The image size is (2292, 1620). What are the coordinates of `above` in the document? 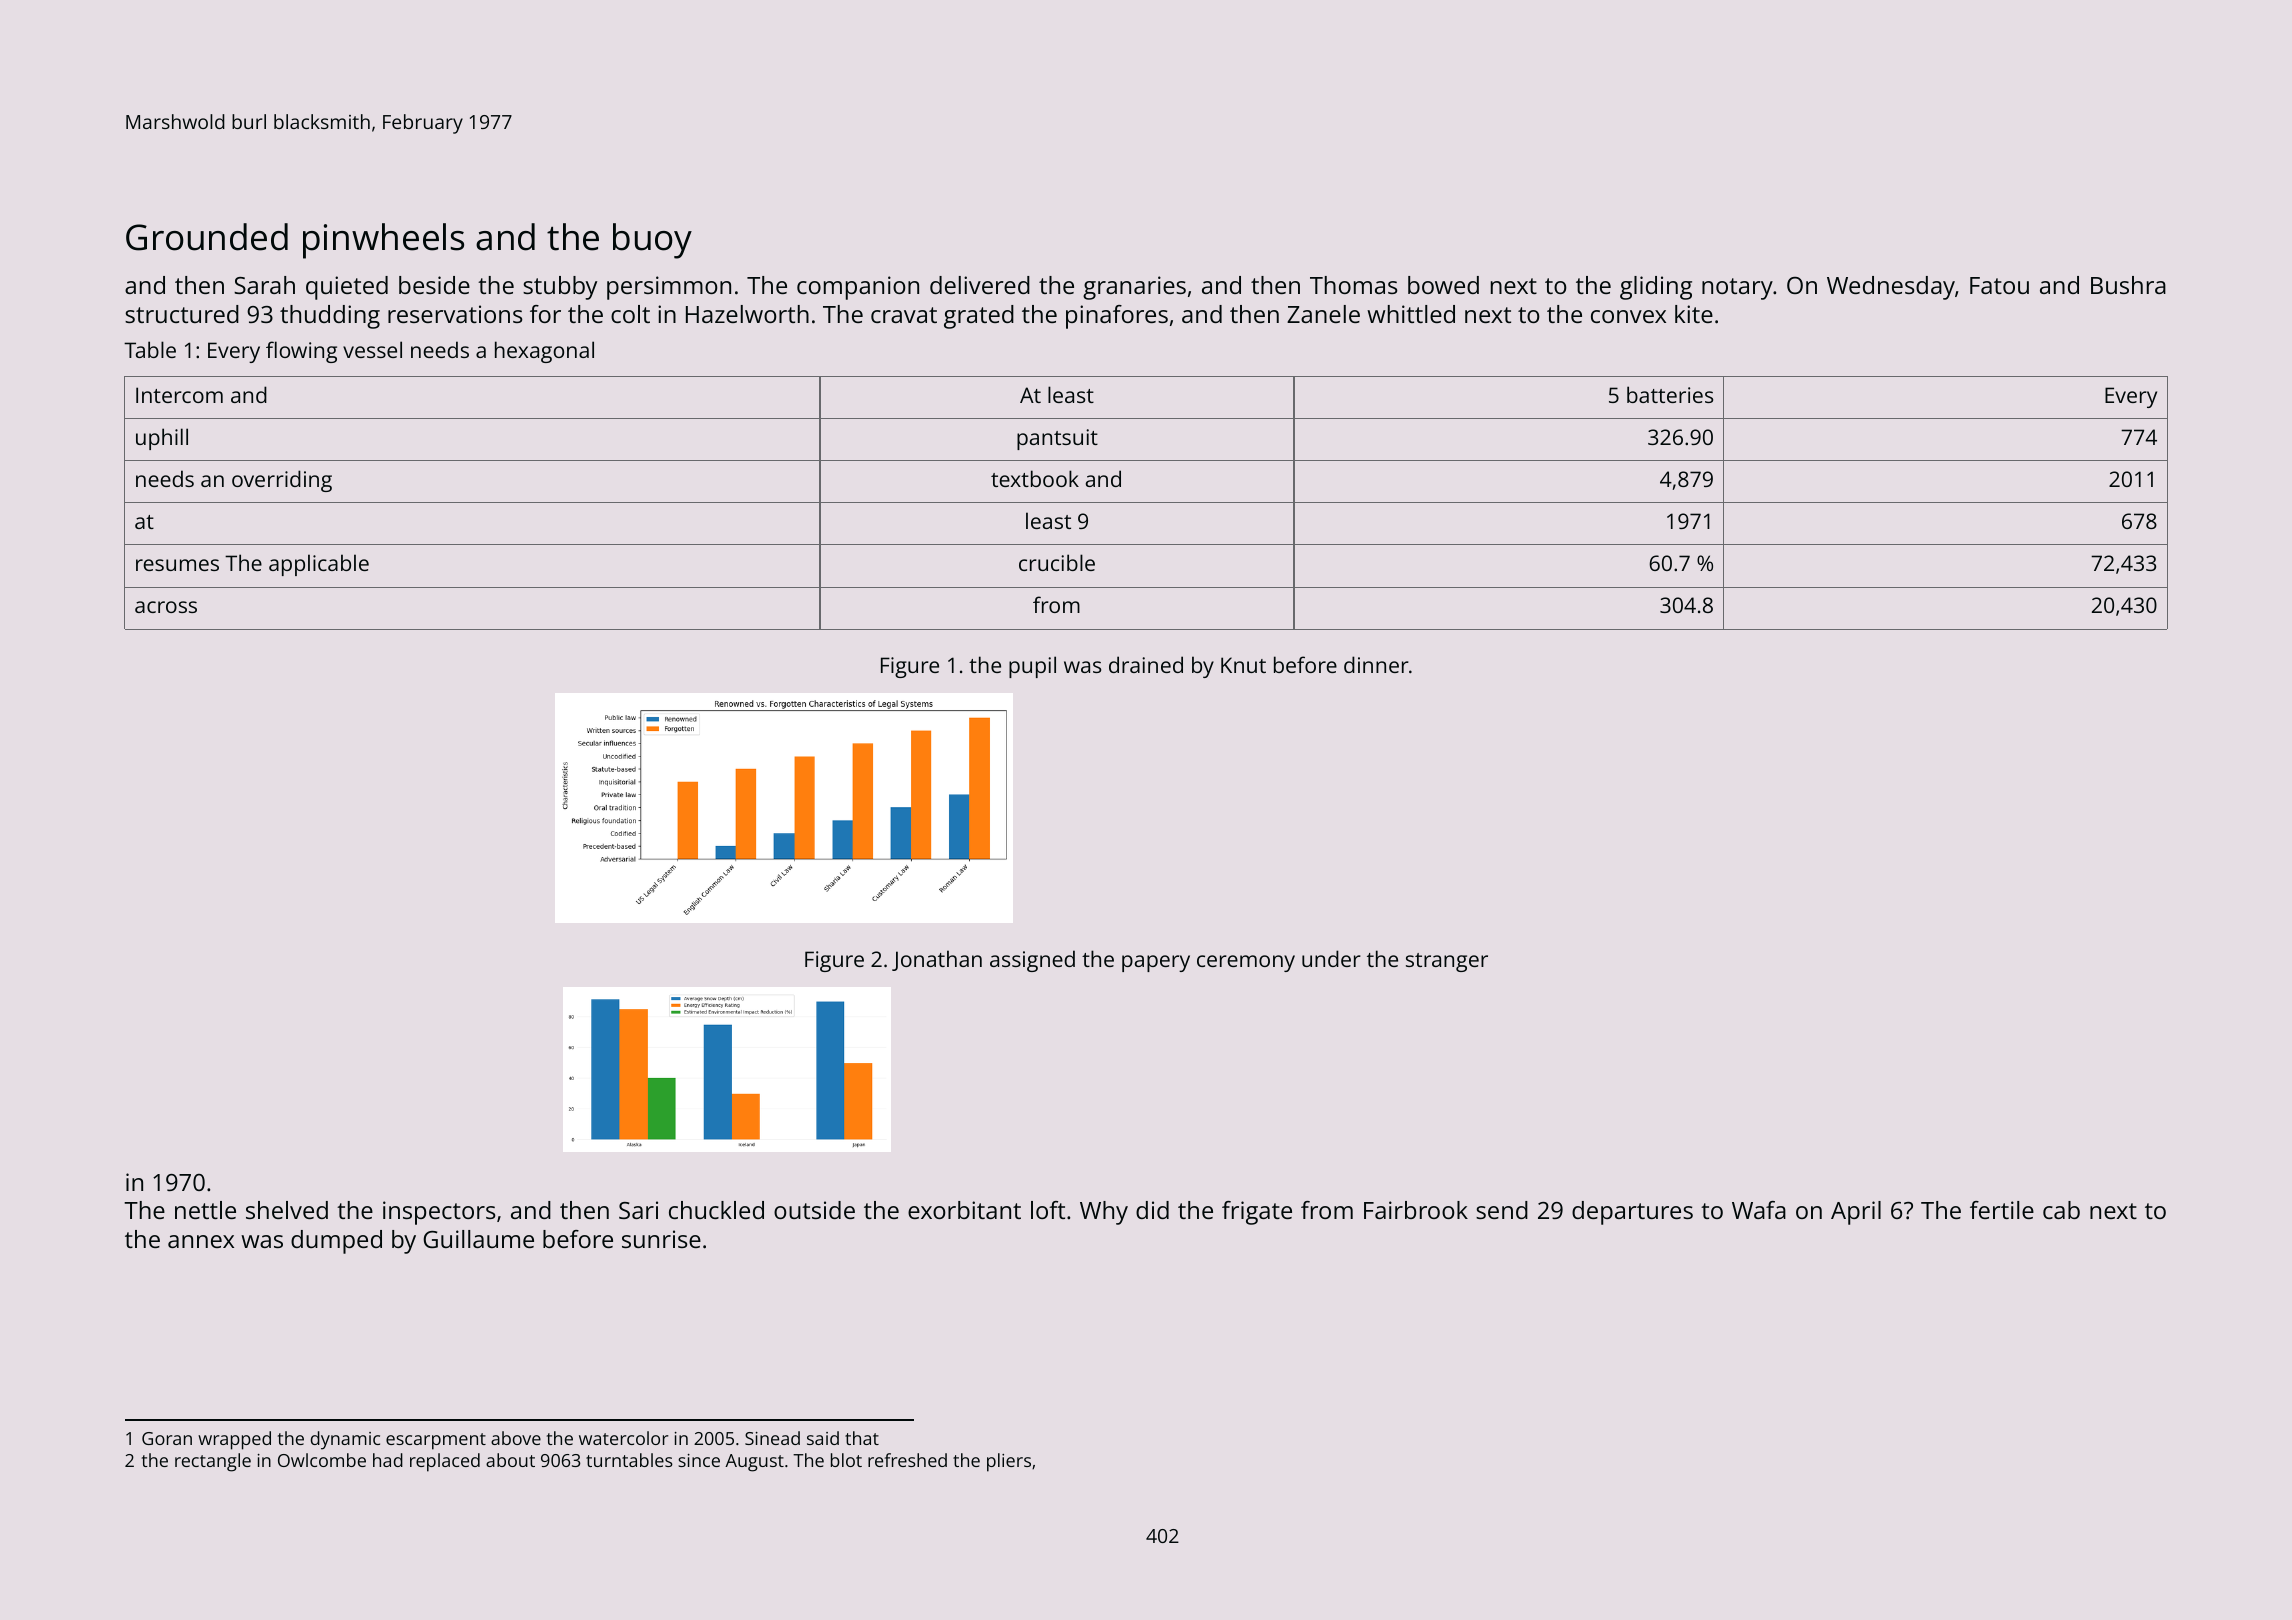 It's located at (516, 1438).
